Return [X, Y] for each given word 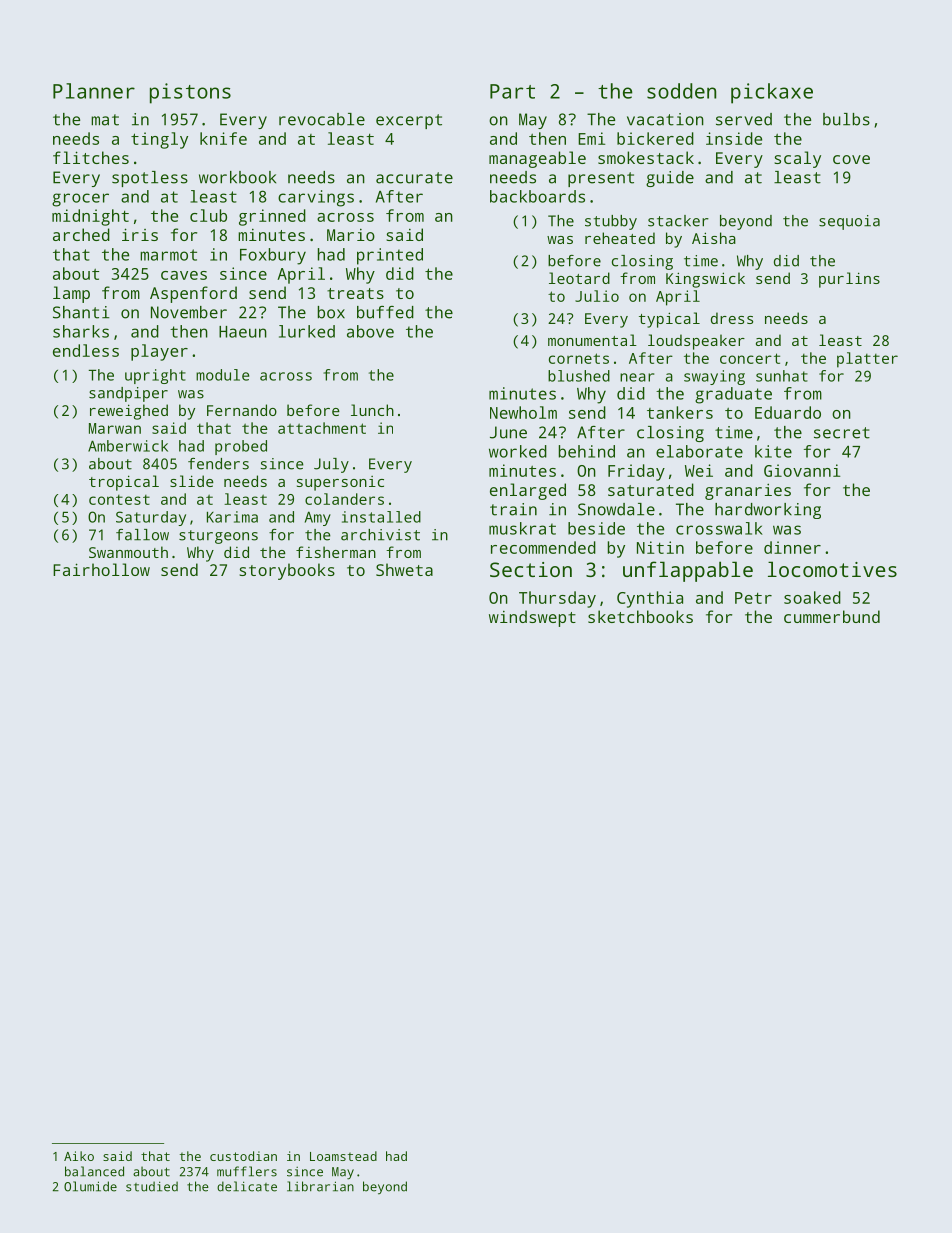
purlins [849, 280]
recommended [543, 547]
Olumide [90, 1186]
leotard [579, 278]
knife [223, 138]
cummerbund [832, 616]
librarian [320, 1186]
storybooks [287, 571]
